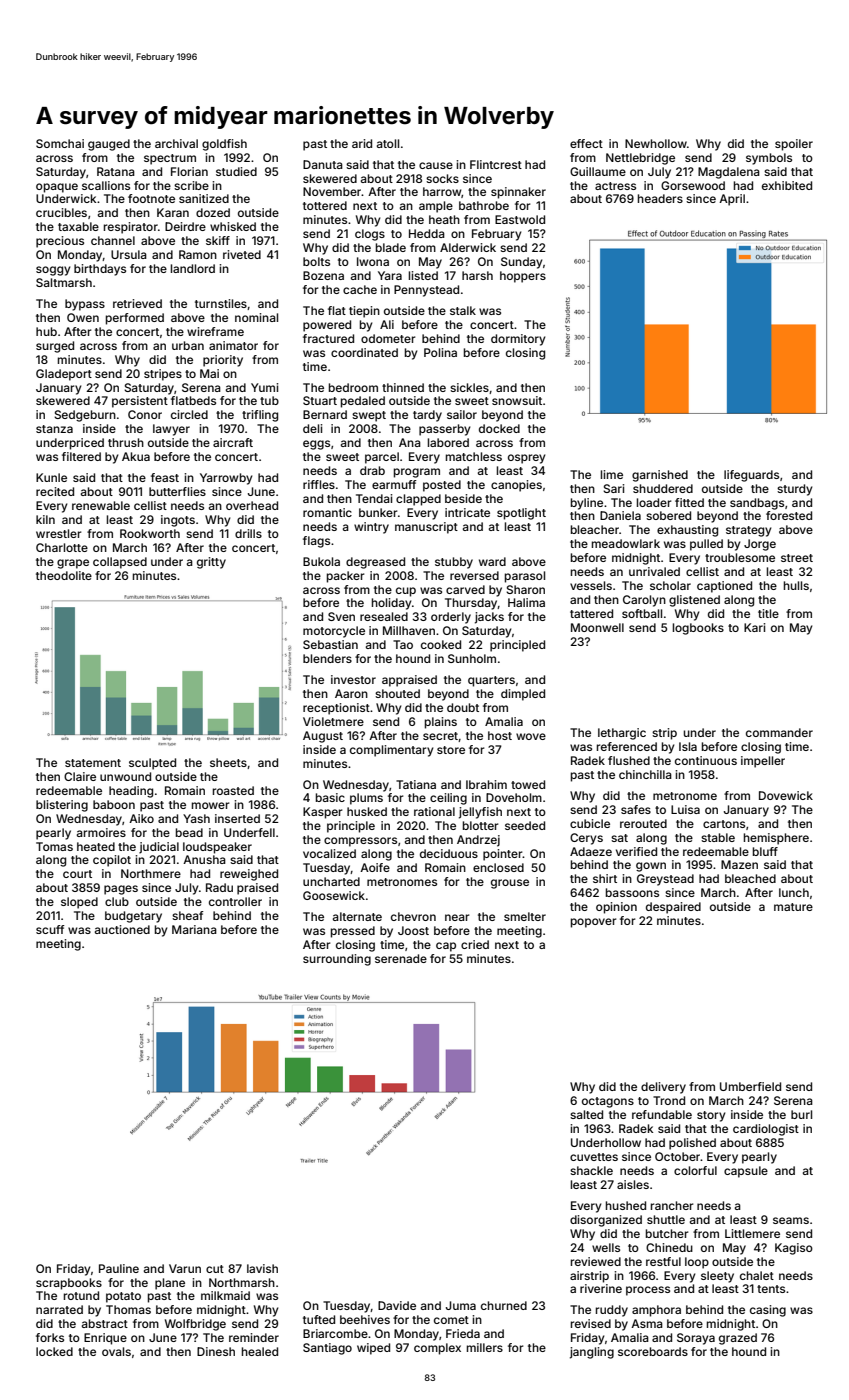 The image size is (849, 1400). What do you see at coordinates (591, 851) in the document?
I see `Adaeze` at bounding box center [591, 851].
